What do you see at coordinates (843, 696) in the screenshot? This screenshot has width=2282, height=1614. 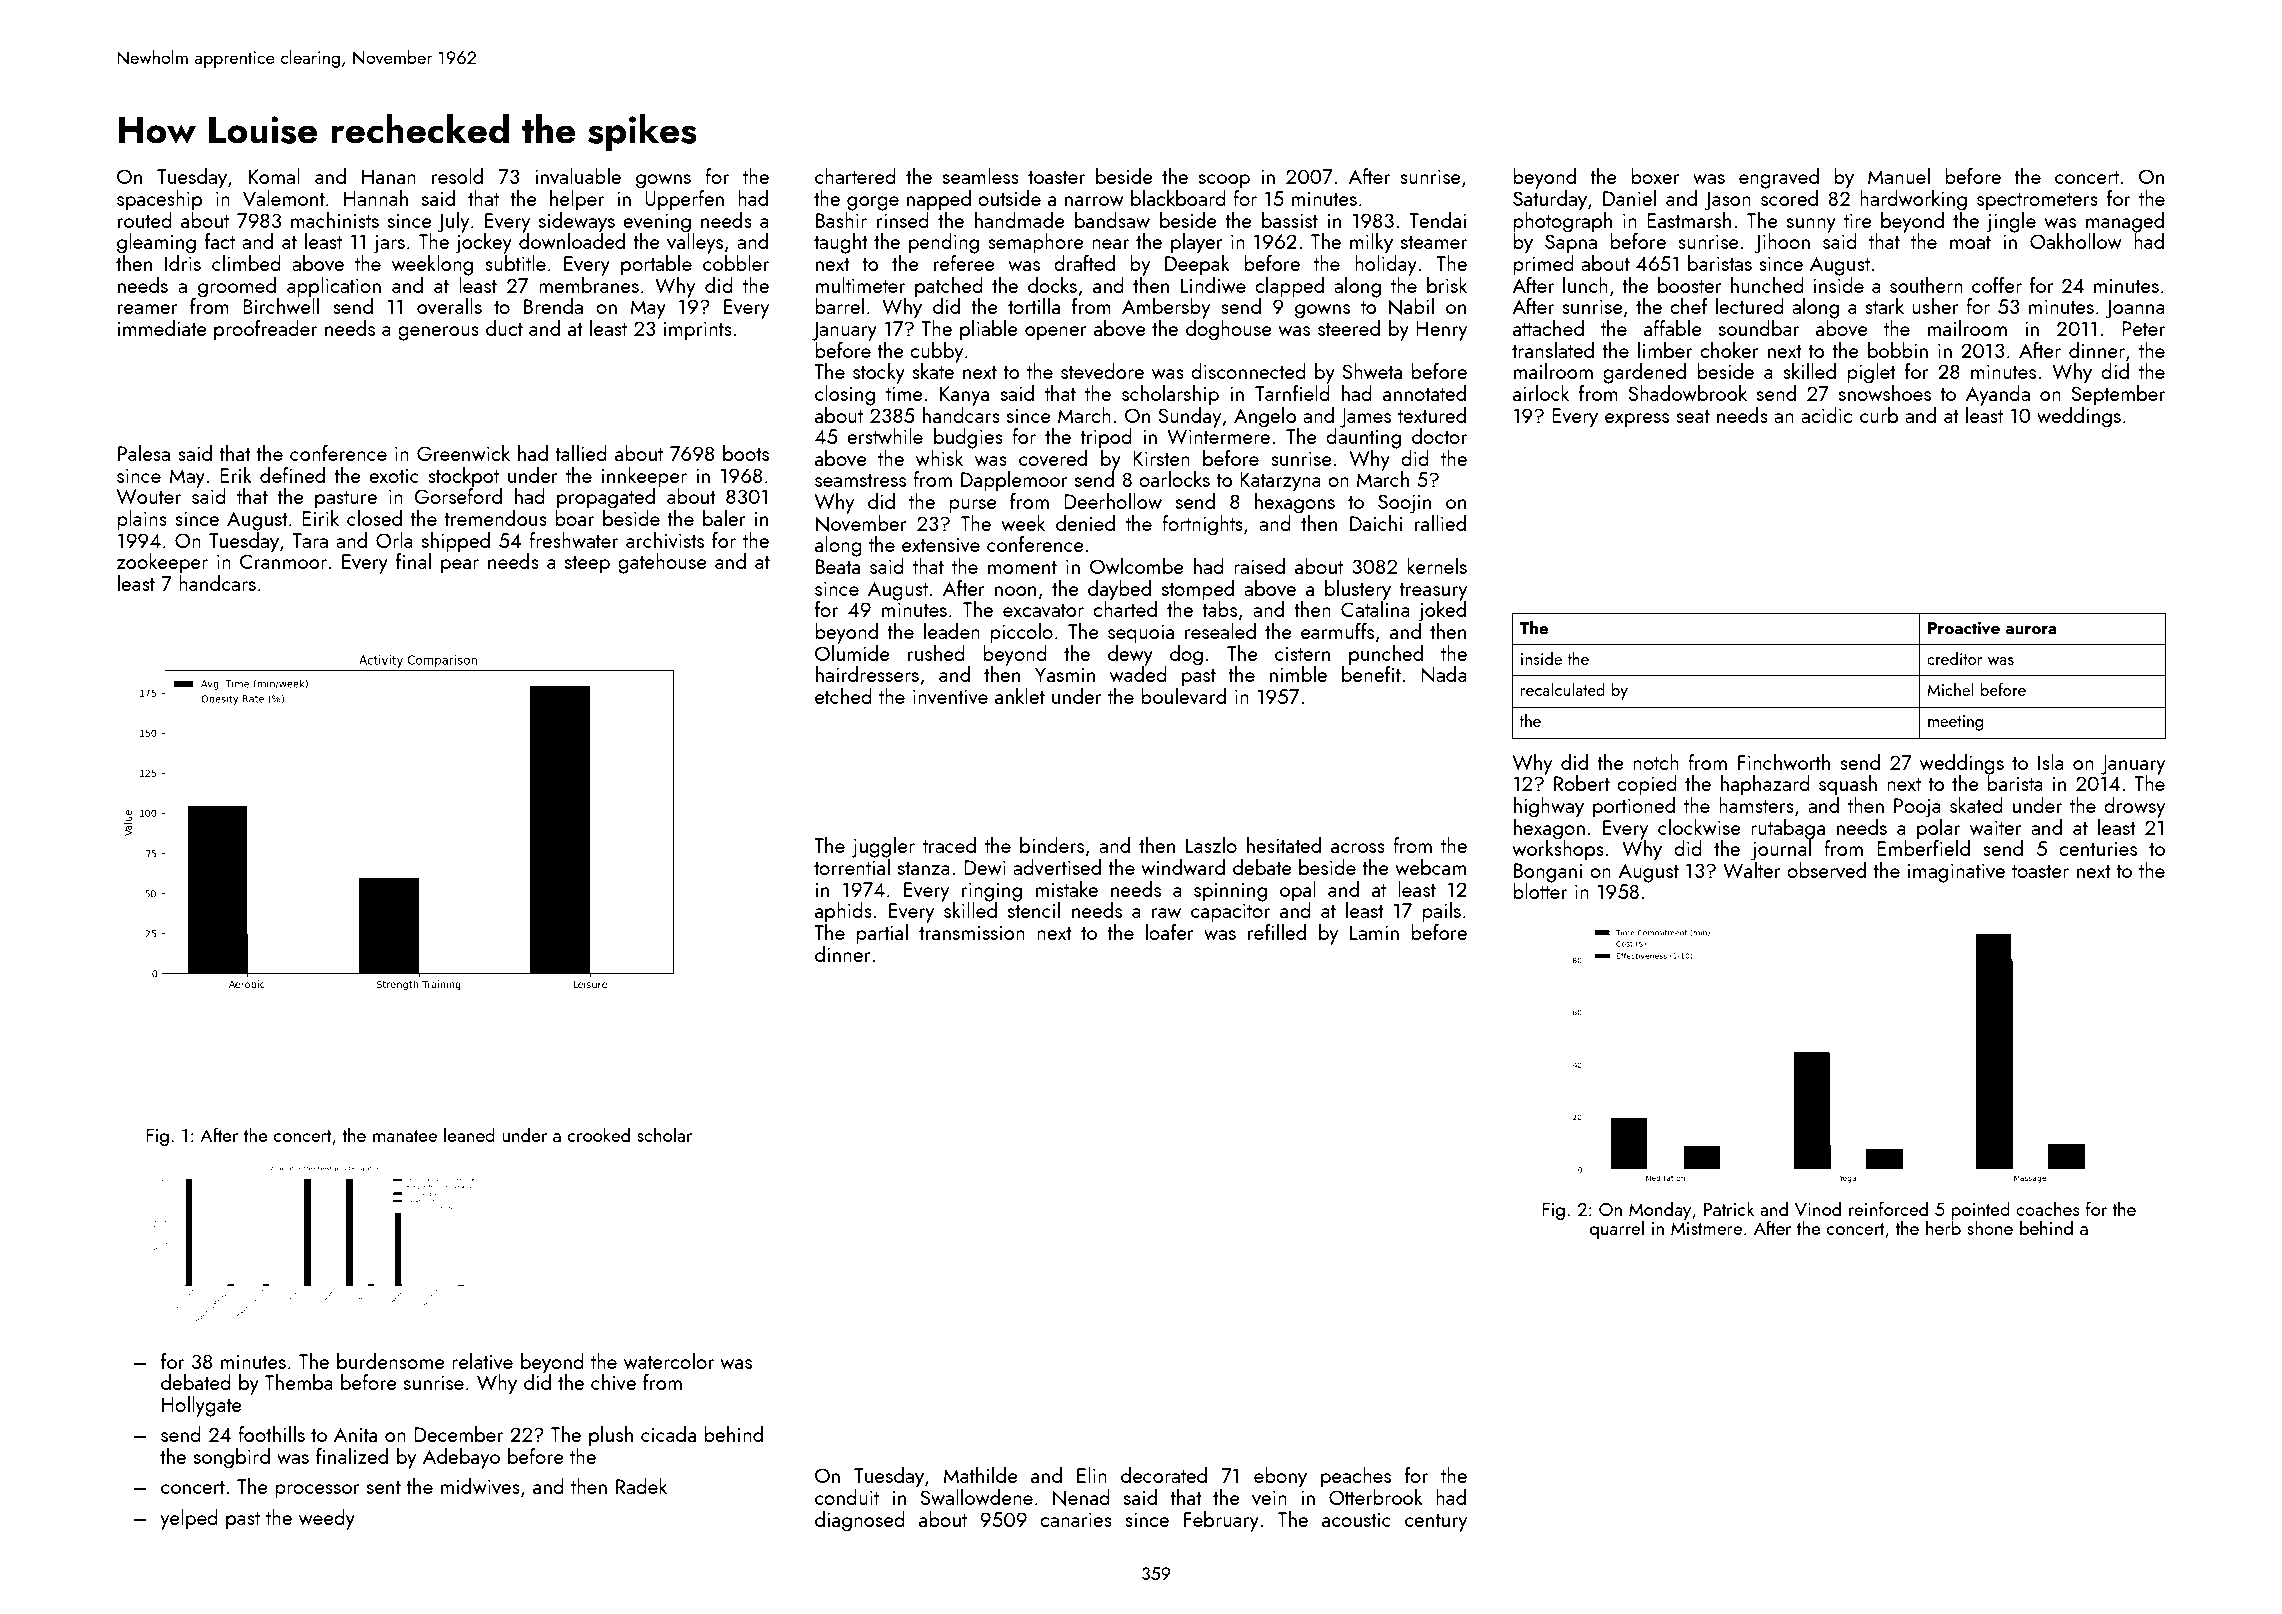 I see `etched` at bounding box center [843, 696].
